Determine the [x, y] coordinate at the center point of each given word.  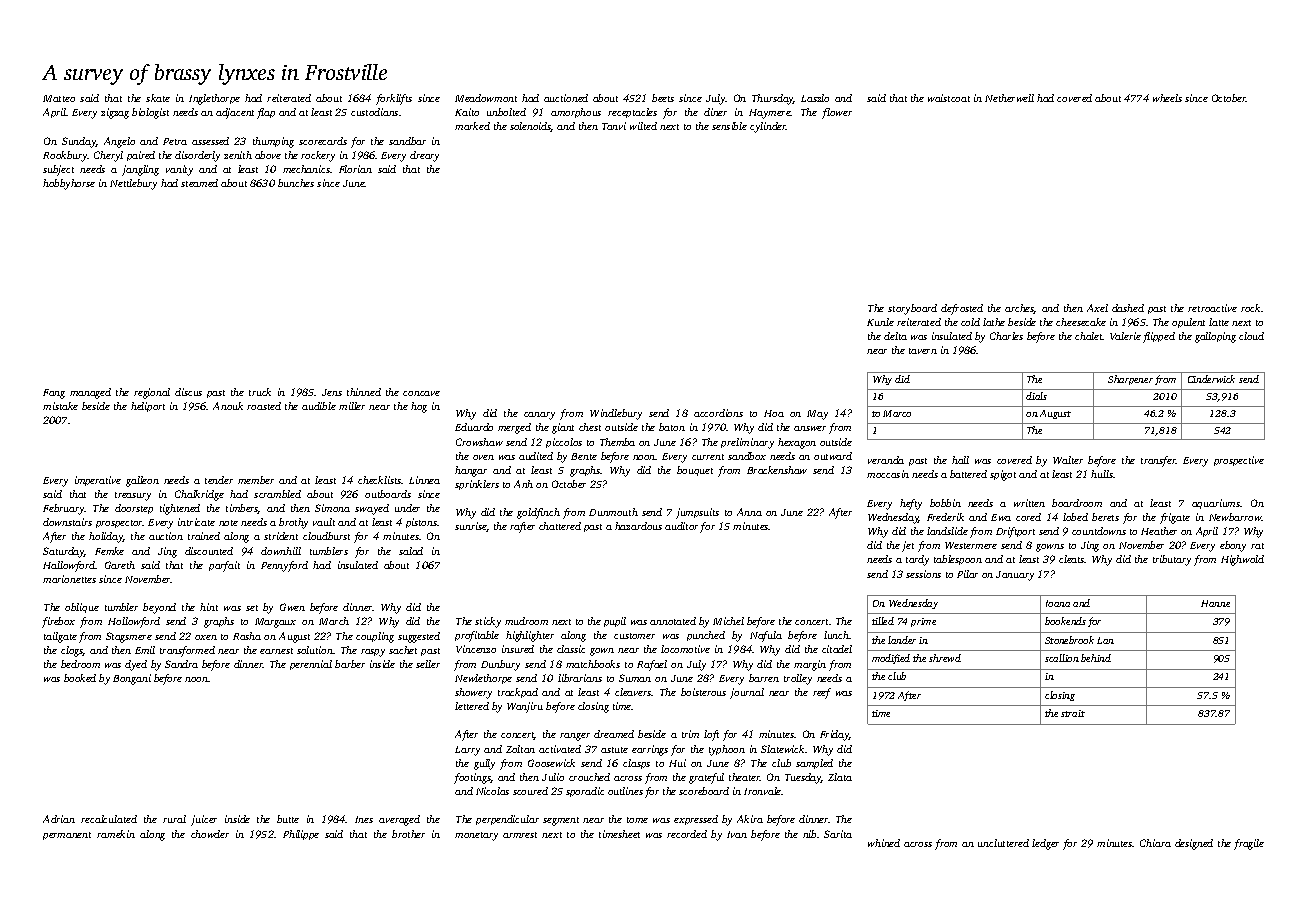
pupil [615, 622]
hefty [911, 504]
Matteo [59, 98]
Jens [332, 392]
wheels [1167, 98]
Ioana [1058, 603]
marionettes [69, 579]
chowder [210, 834]
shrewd [945, 658]
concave [421, 393]
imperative [98, 481]
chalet [1089, 336]
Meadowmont [486, 98]
